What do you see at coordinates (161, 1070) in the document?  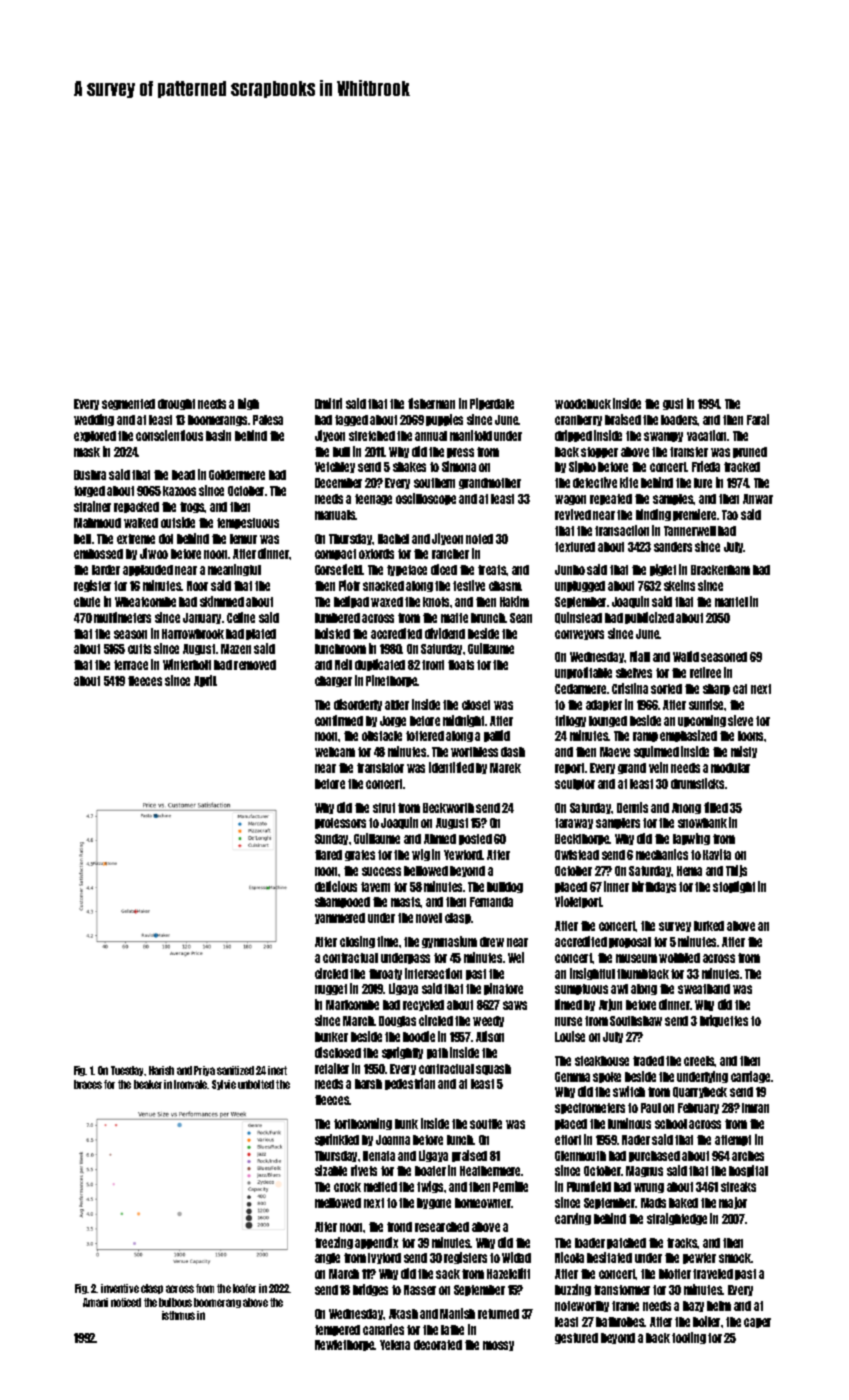 I see `Harish` at bounding box center [161, 1070].
